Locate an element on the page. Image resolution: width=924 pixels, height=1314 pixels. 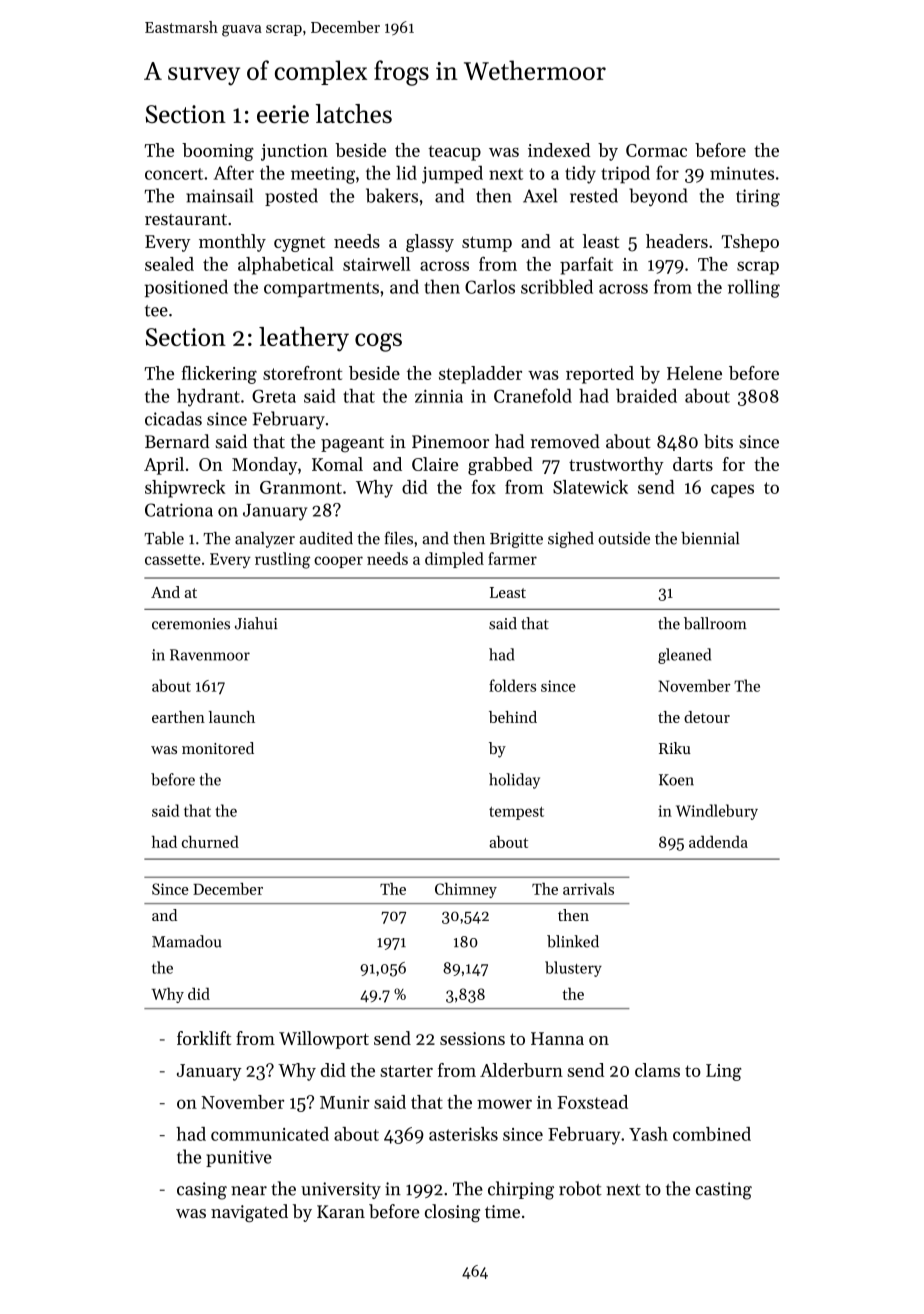
Cormac is located at coordinates (656, 150).
